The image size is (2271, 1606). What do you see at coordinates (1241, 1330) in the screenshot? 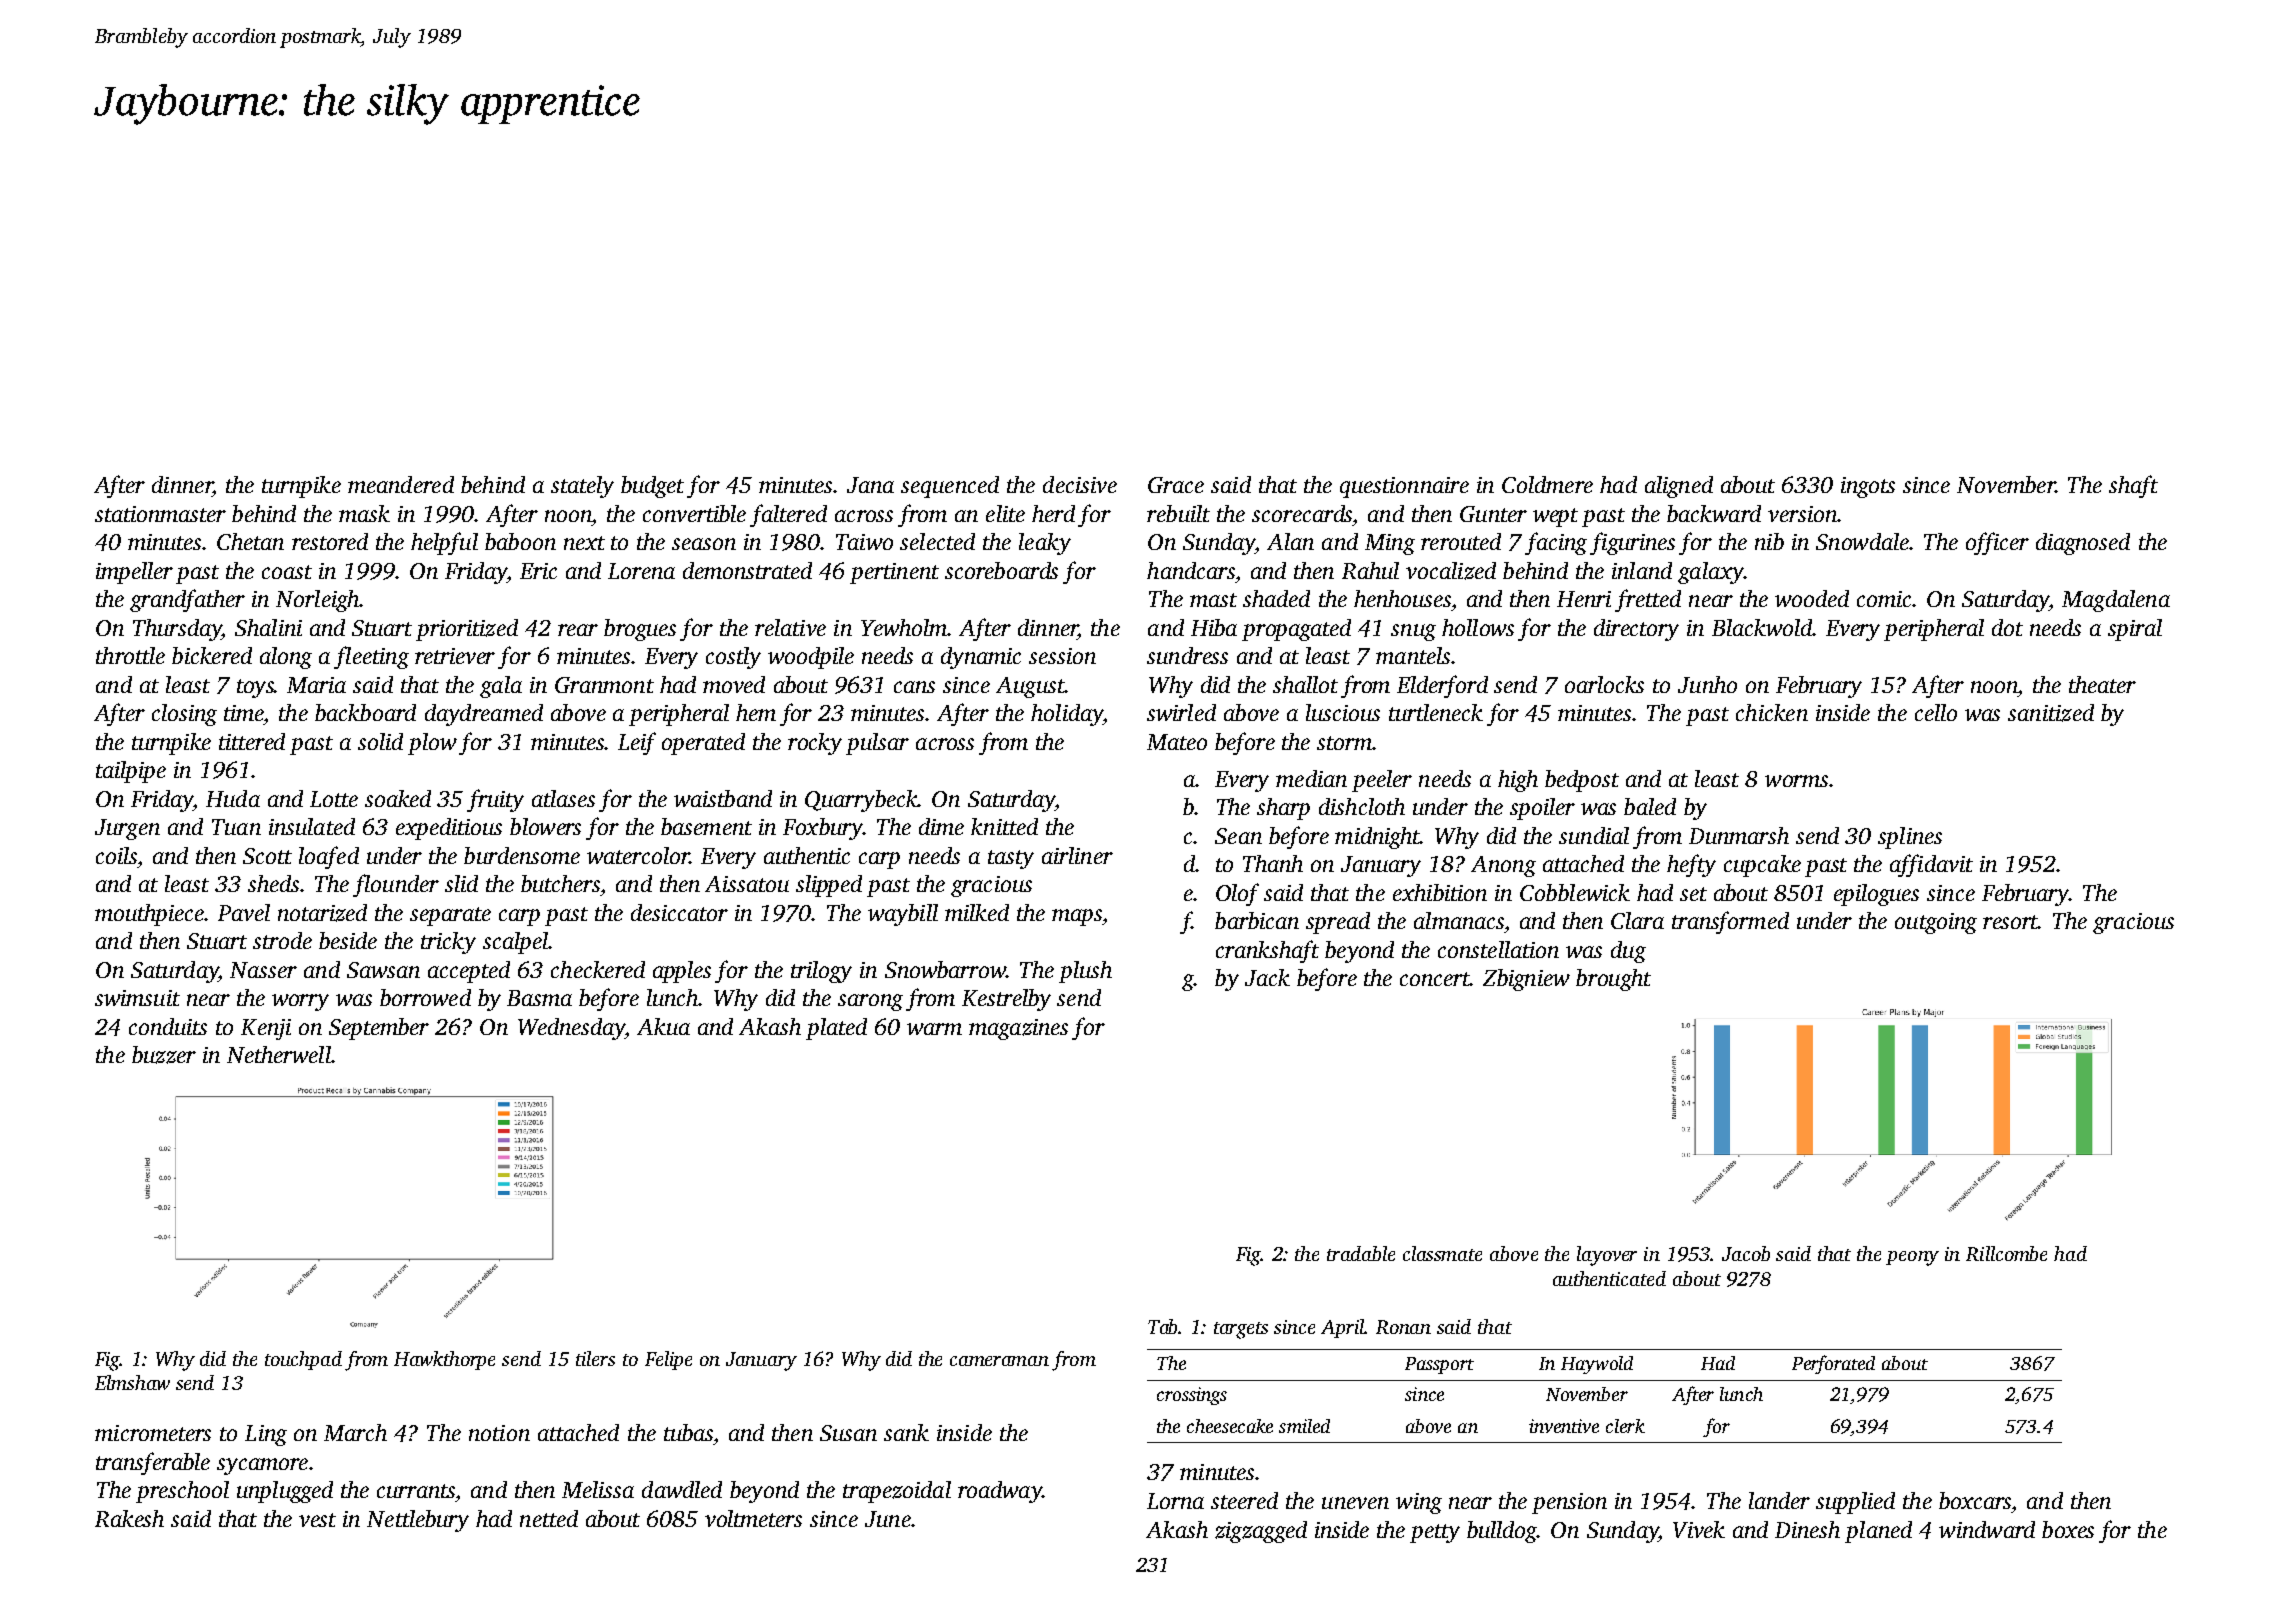
I see `targets` at bounding box center [1241, 1330].
